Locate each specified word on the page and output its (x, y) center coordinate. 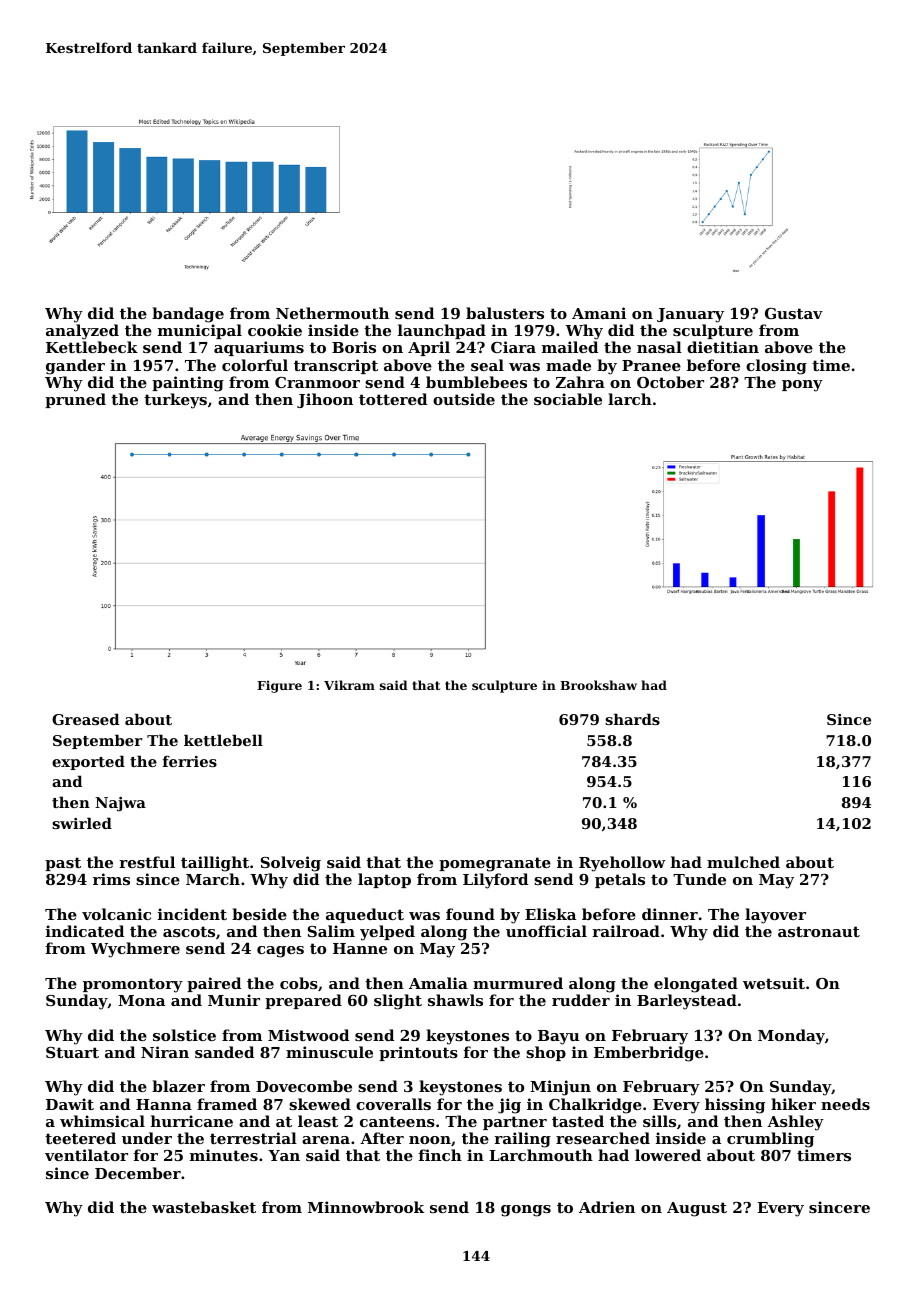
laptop (384, 880)
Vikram (349, 685)
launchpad (442, 331)
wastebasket (204, 1207)
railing (522, 1140)
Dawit (70, 1104)
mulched (743, 862)
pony (802, 386)
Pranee (651, 365)
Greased (85, 719)
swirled (82, 823)
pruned (75, 400)
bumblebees (476, 382)
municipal (200, 331)
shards (632, 719)
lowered (668, 1155)
